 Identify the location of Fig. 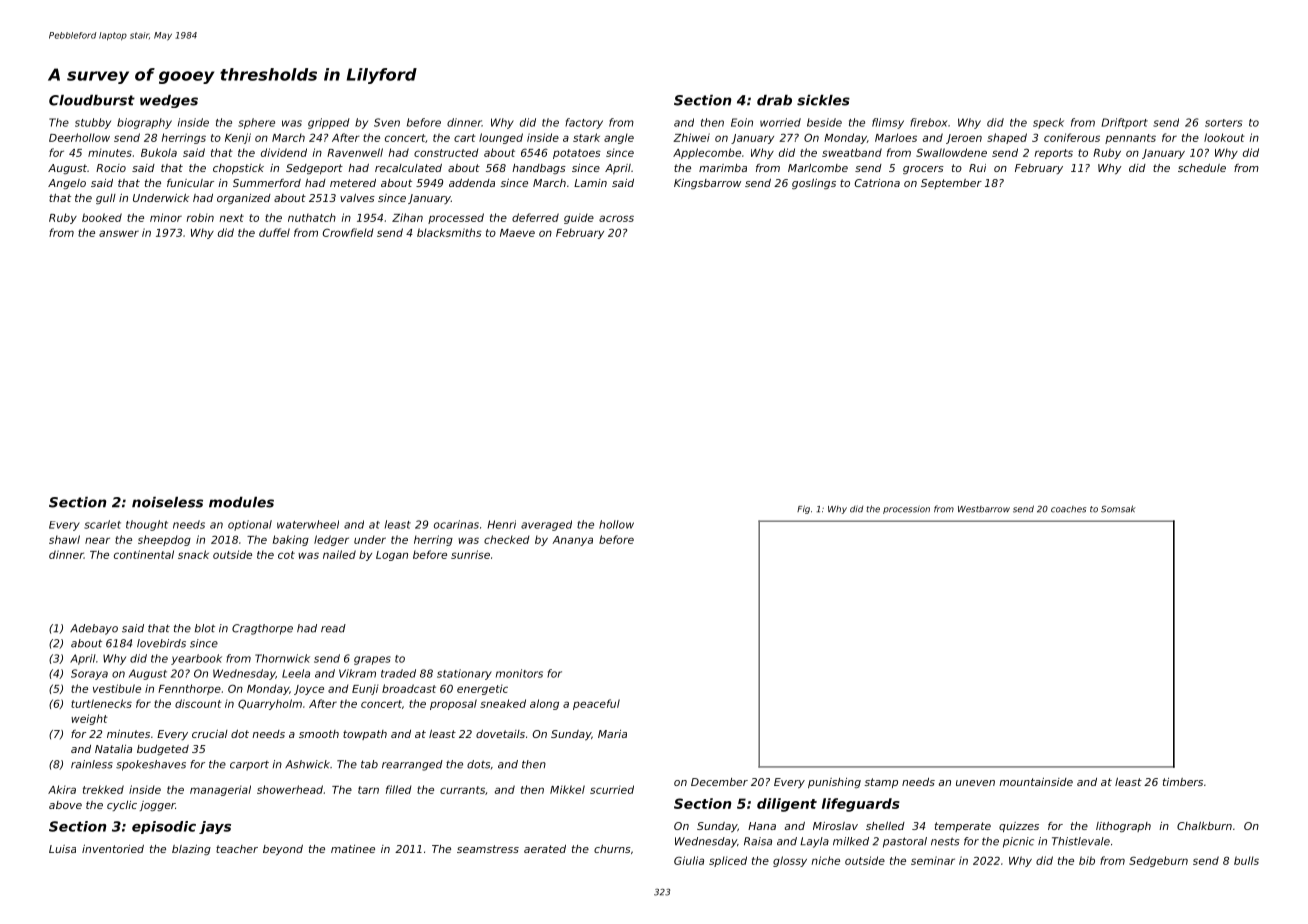
(803, 509).
